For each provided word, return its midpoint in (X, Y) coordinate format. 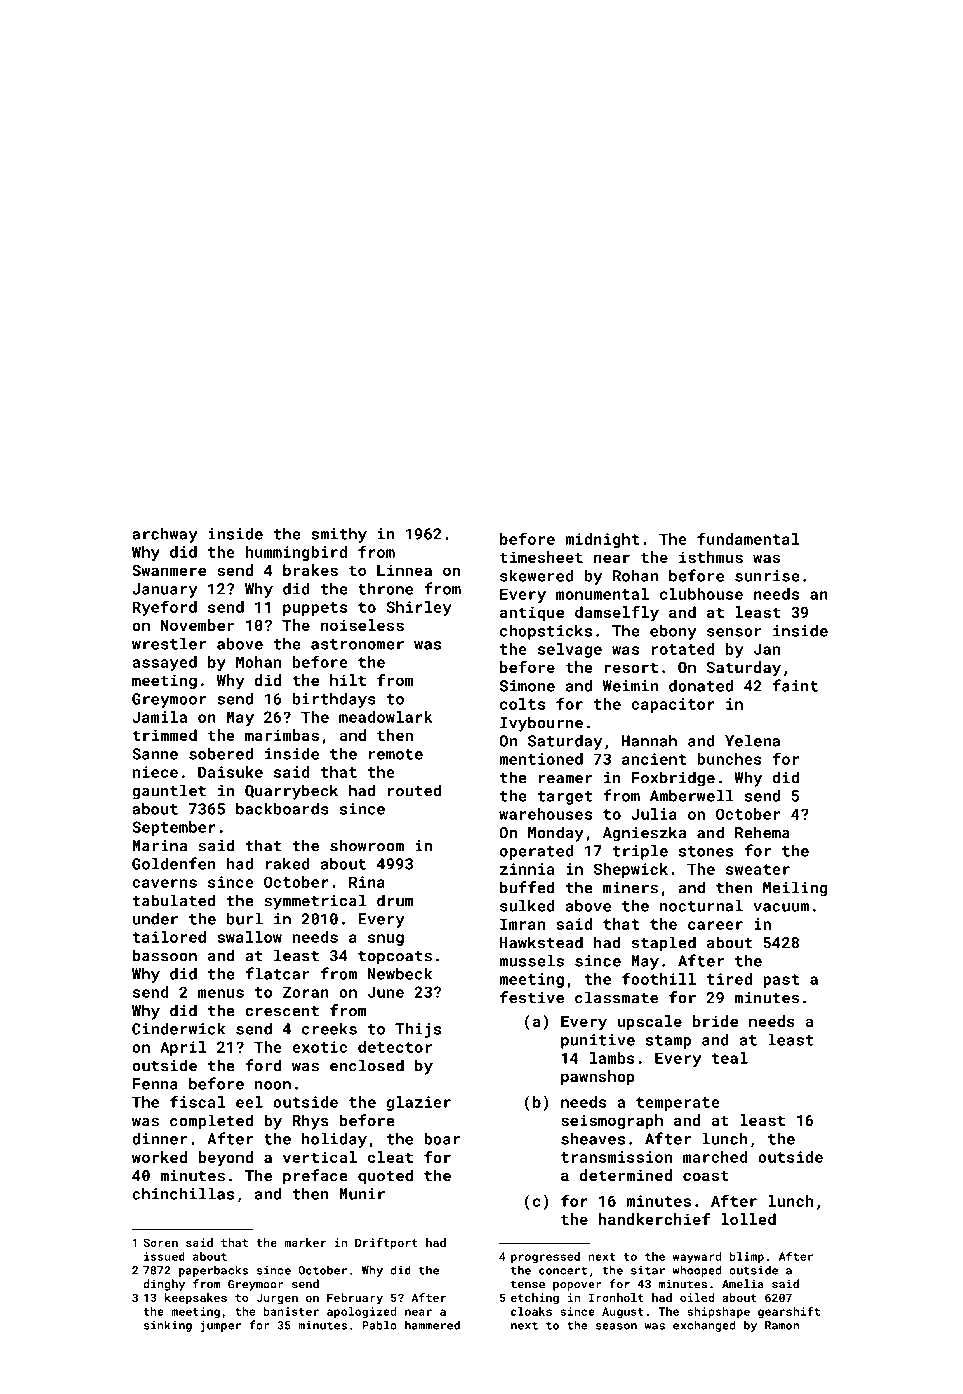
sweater (758, 869)
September (174, 828)
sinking (168, 1326)
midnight (602, 540)
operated (537, 852)
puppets (315, 609)
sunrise (767, 576)
